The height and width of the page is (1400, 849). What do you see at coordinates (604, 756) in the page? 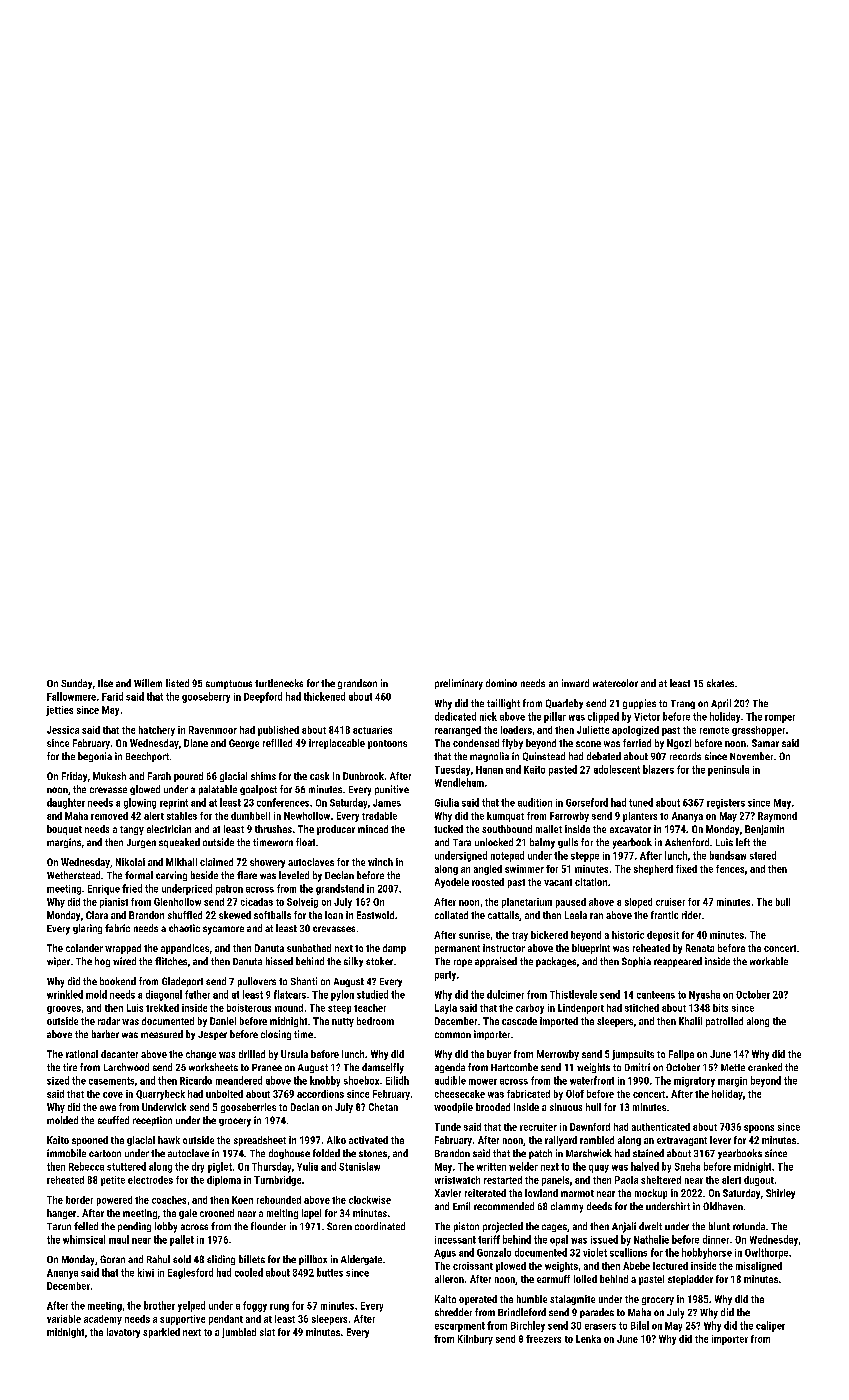
I see `debated` at bounding box center [604, 756].
